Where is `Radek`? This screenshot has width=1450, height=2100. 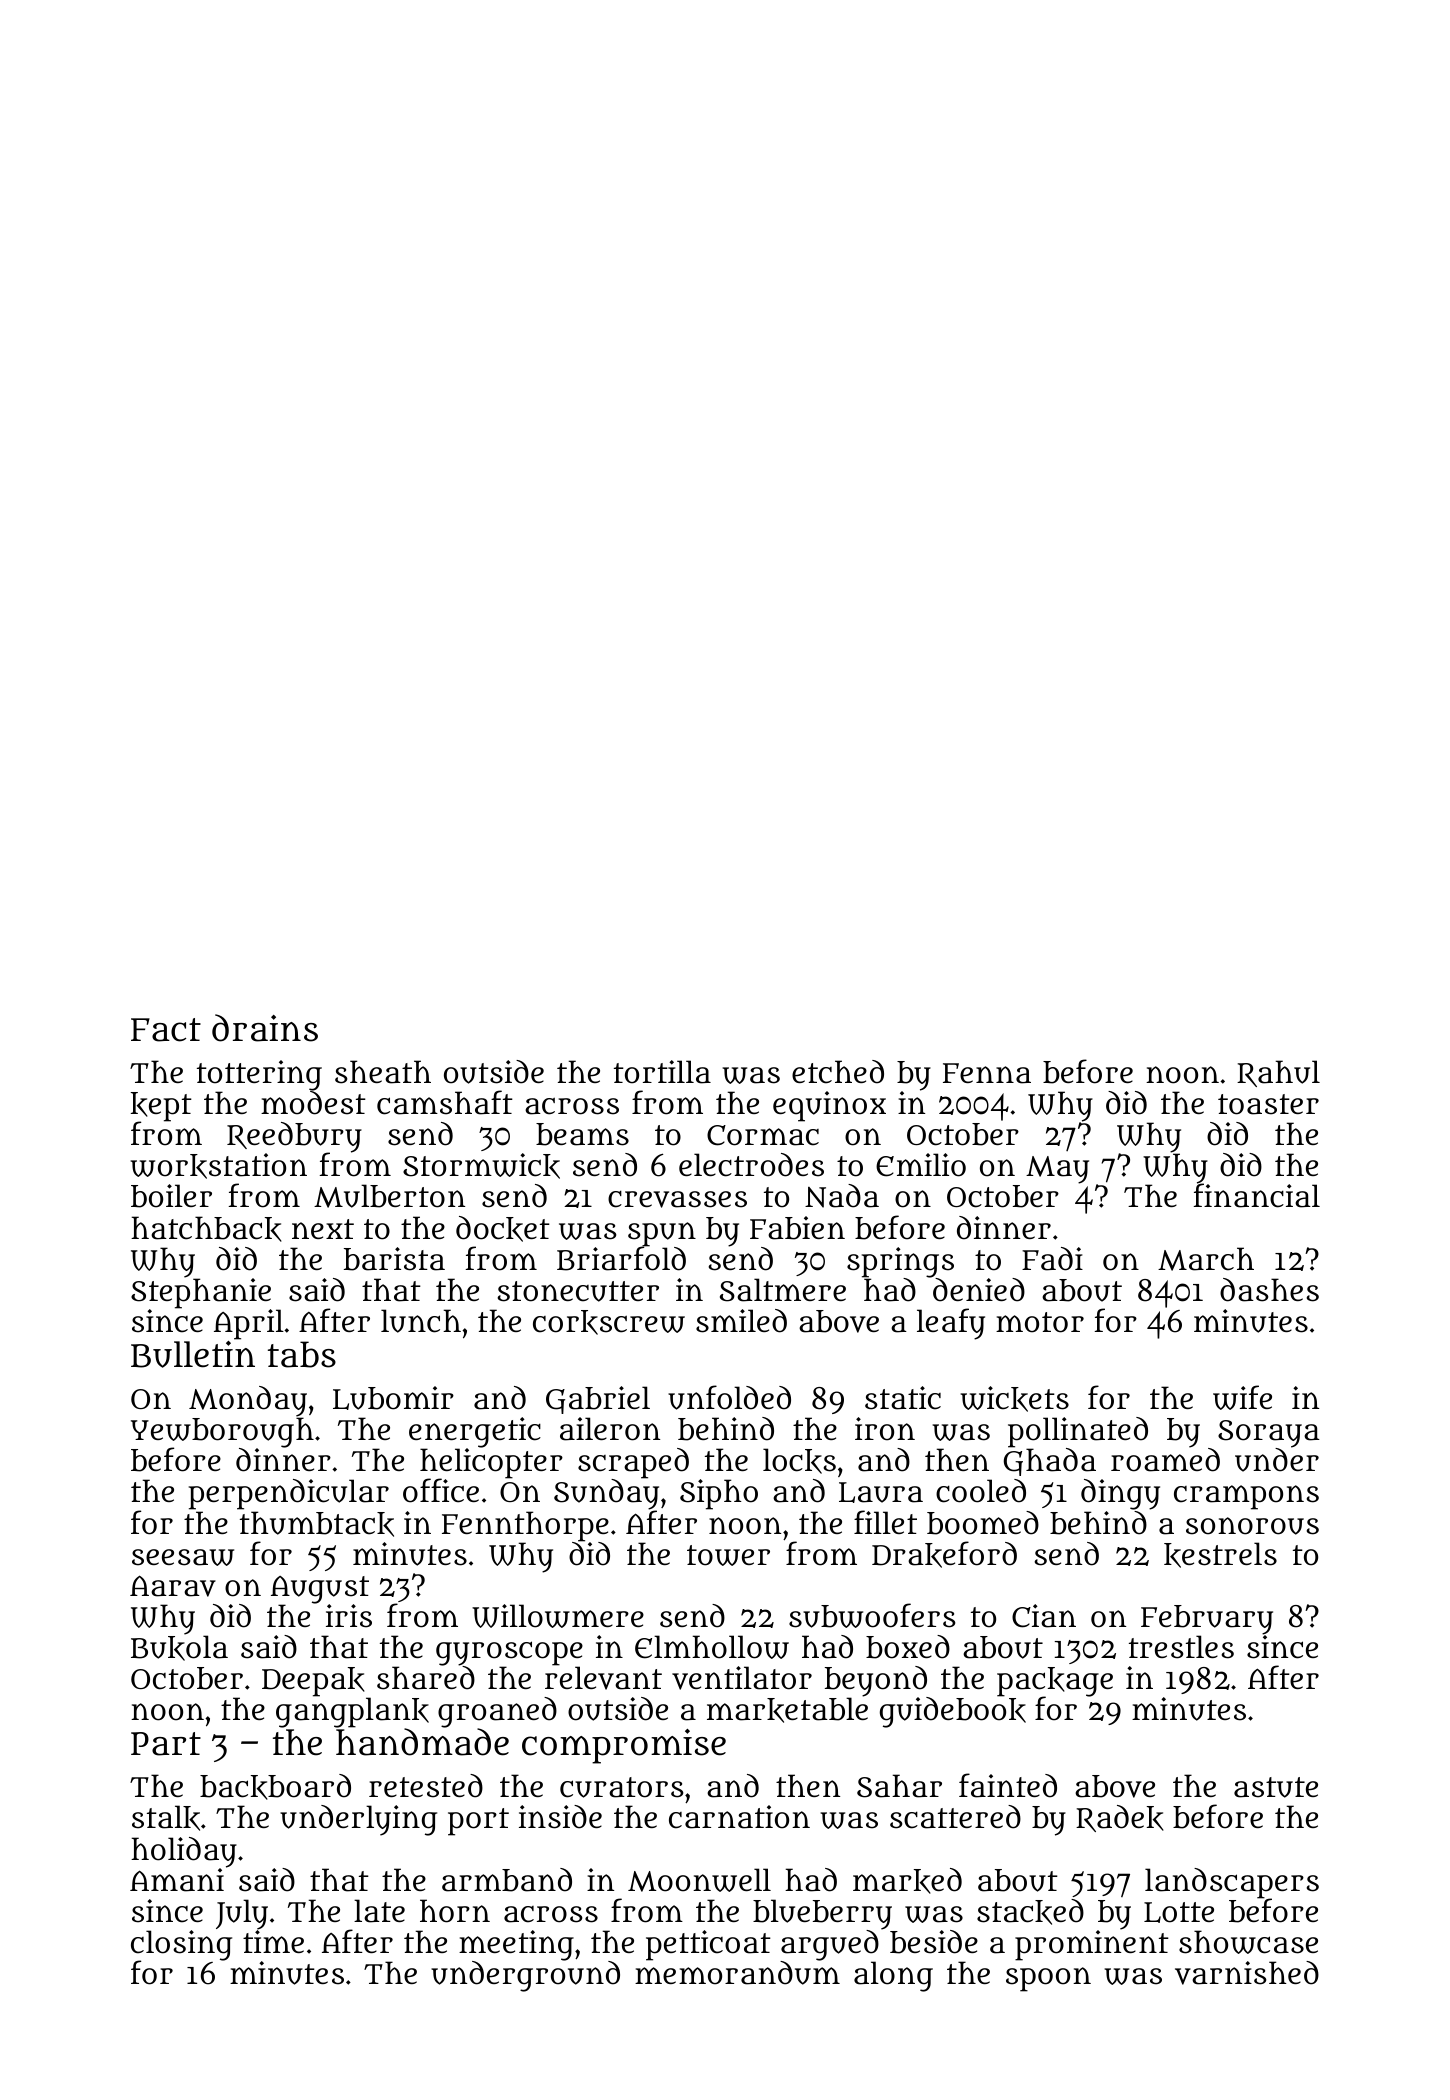 Radek is located at coordinates (1120, 1818).
